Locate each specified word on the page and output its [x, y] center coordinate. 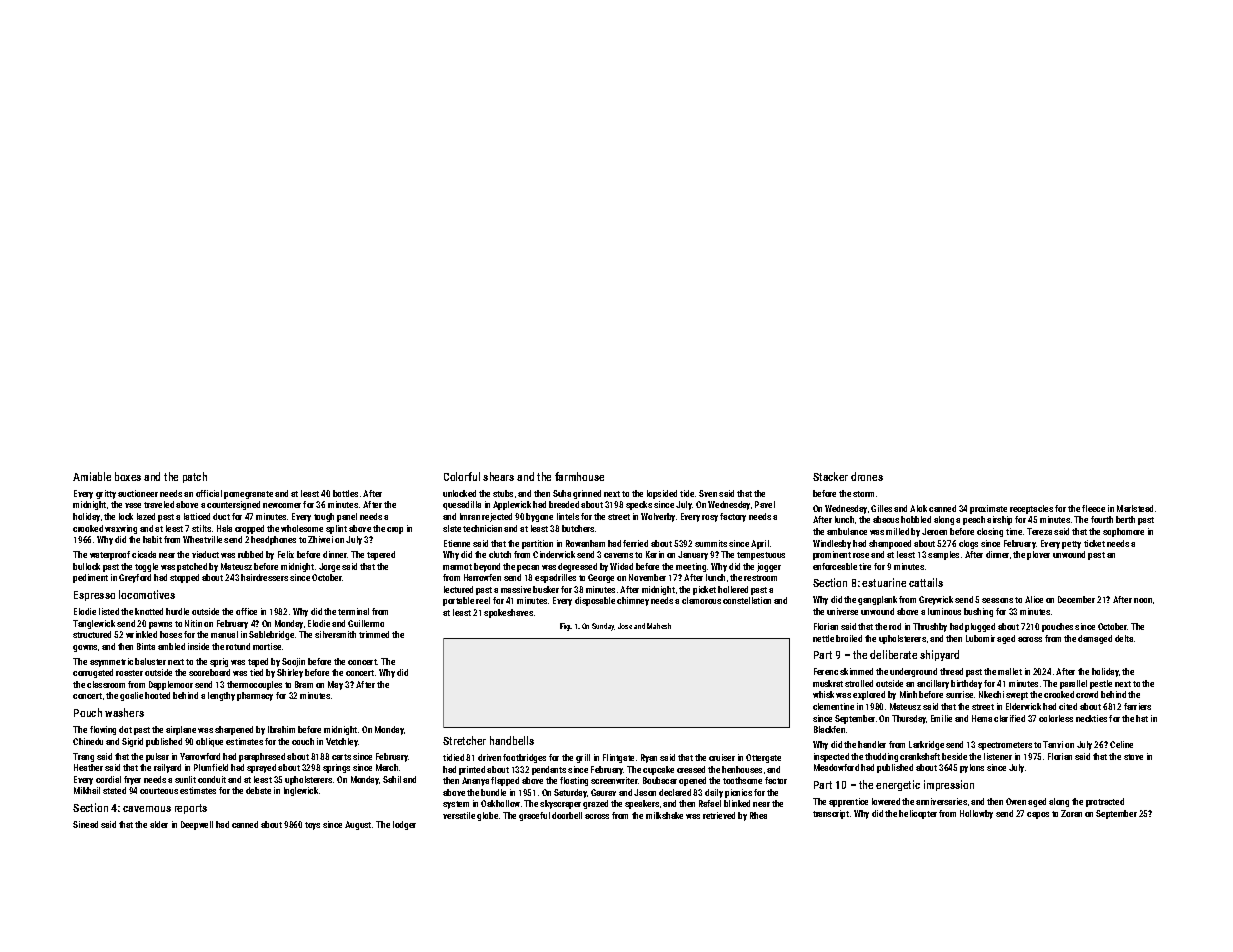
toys [312, 826]
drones [867, 476]
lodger [404, 825]
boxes [128, 476]
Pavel [765, 504]
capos [1038, 815]
